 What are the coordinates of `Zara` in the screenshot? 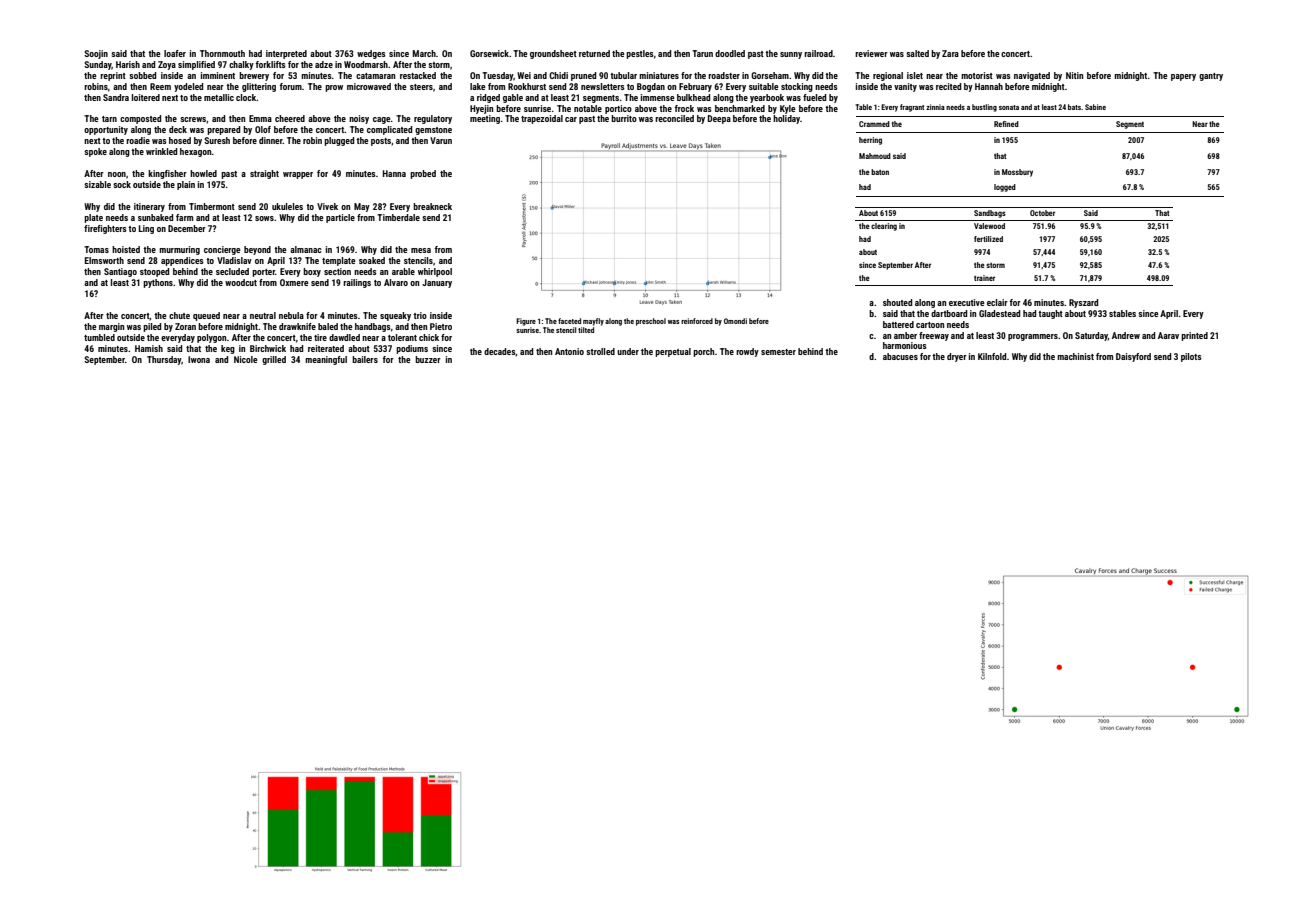 It's located at (950, 53).
